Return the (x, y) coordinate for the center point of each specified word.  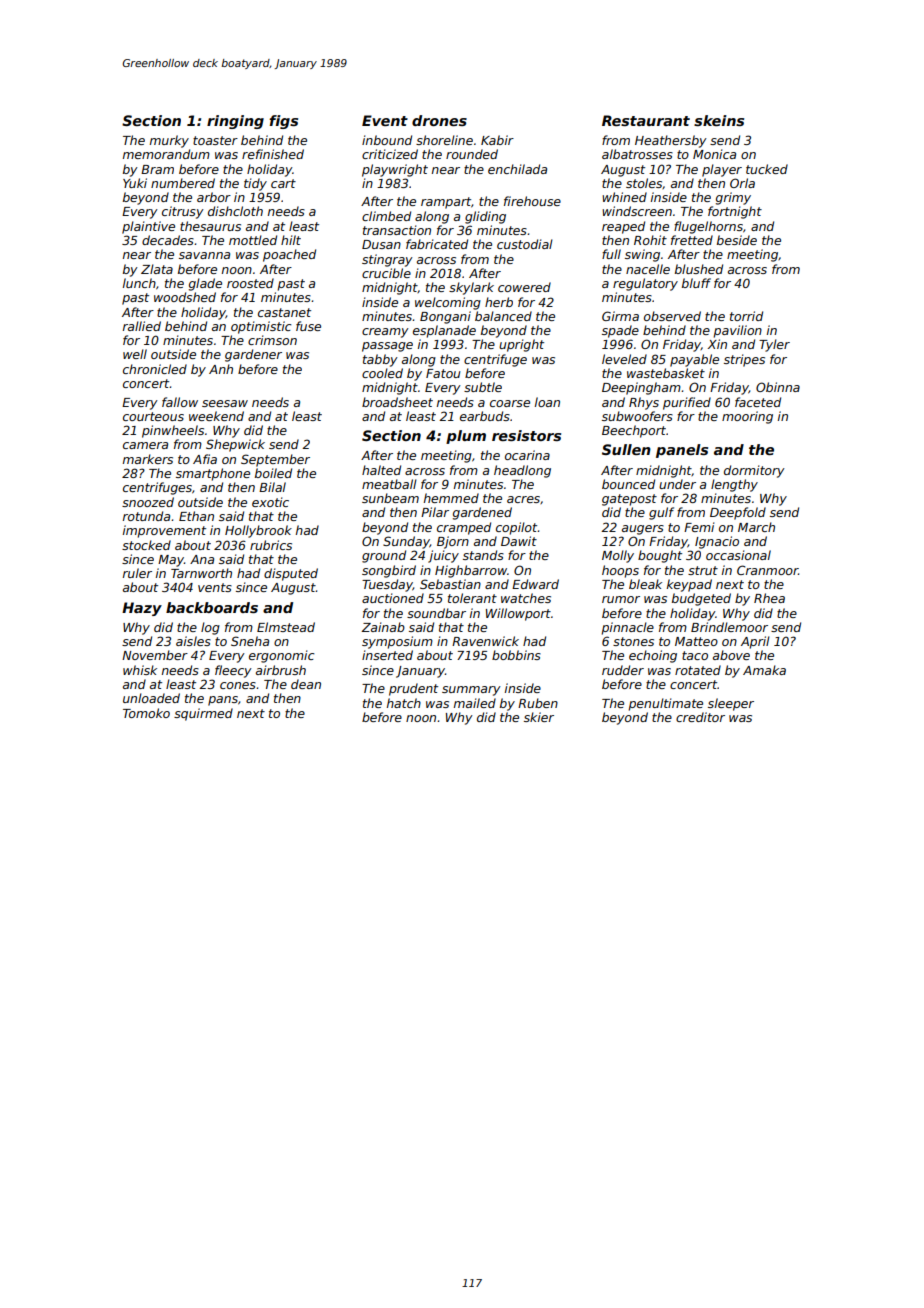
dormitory (754, 471)
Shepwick (235, 445)
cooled (382, 373)
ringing (235, 122)
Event (385, 120)
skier (539, 717)
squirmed (203, 714)
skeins (719, 120)
